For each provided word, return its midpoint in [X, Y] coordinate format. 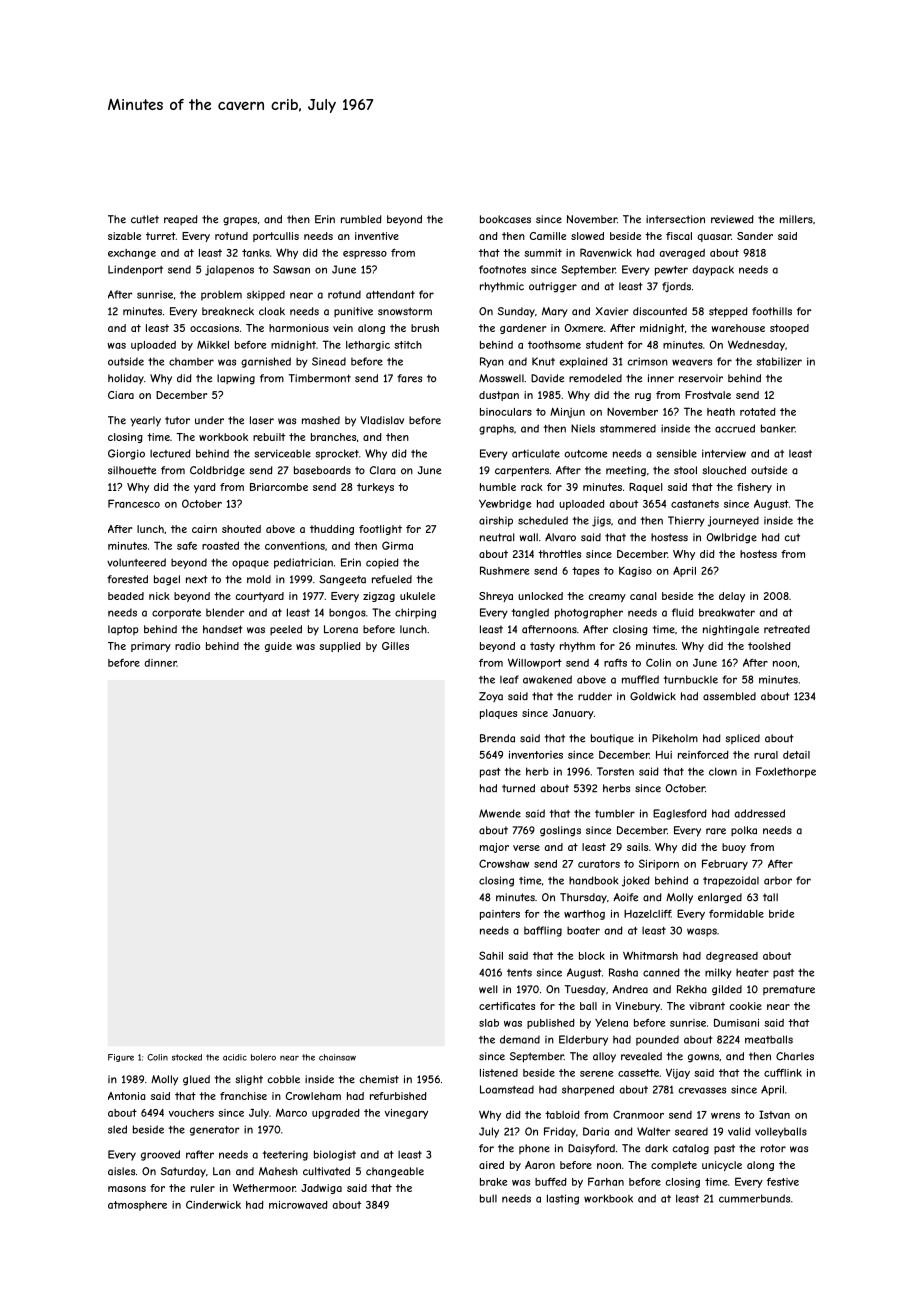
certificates [507, 1006]
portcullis [276, 237]
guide [278, 647]
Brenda [497, 738]
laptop [123, 630]
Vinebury [637, 1007]
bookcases [505, 219]
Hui [664, 754]
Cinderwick [213, 1204]
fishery [754, 488]
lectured [170, 453]
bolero [263, 1057]
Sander [755, 236]
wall [529, 537]
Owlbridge [732, 538]
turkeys [375, 488]
